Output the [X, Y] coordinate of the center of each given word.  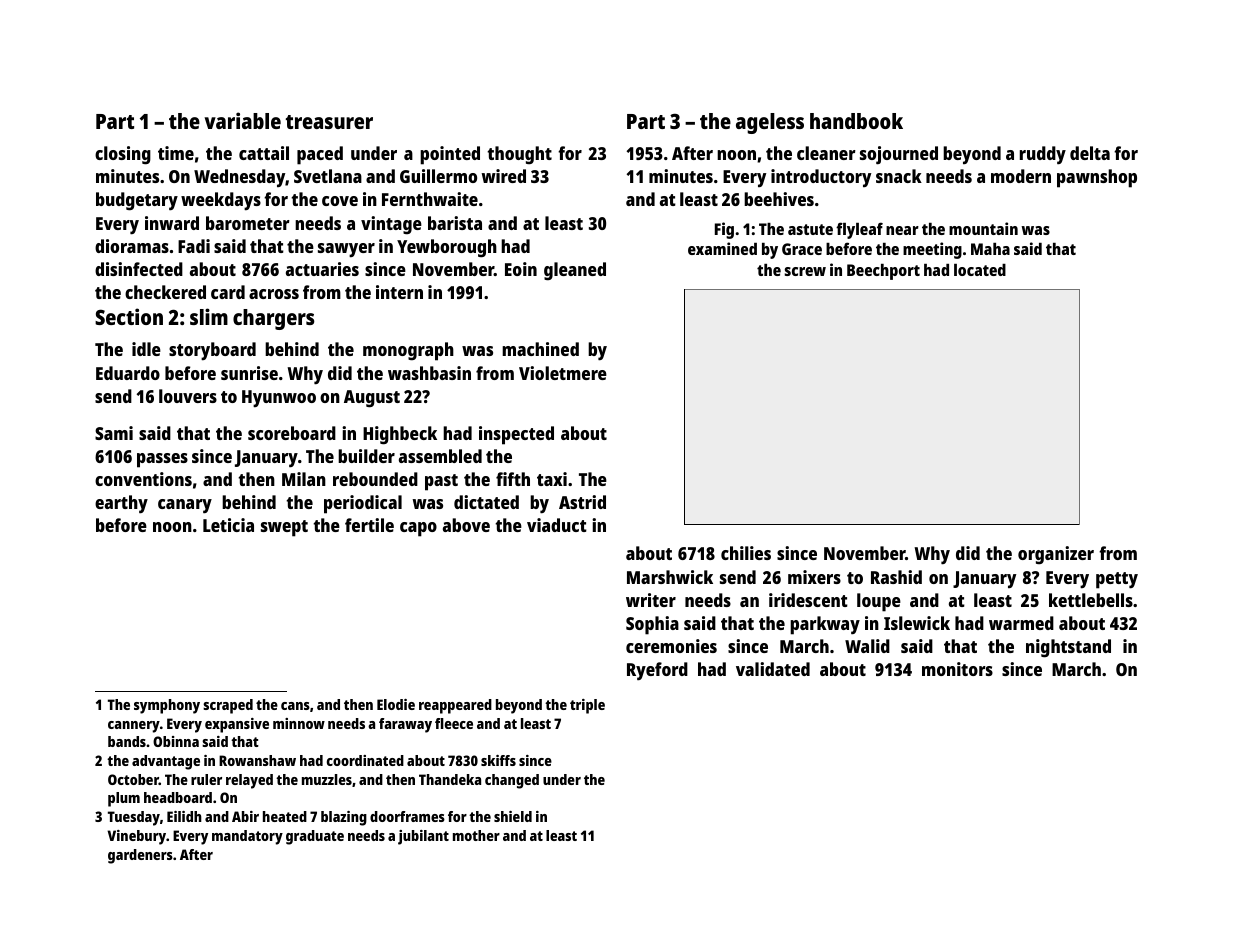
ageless [770, 123]
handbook [856, 121]
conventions [143, 479]
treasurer [329, 122]
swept [284, 528]
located [980, 270]
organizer [1056, 555]
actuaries [322, 269]
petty [1117, 580]
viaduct [557, 525]
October [133, 779]
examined [722, 248]
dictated [486, 502]
